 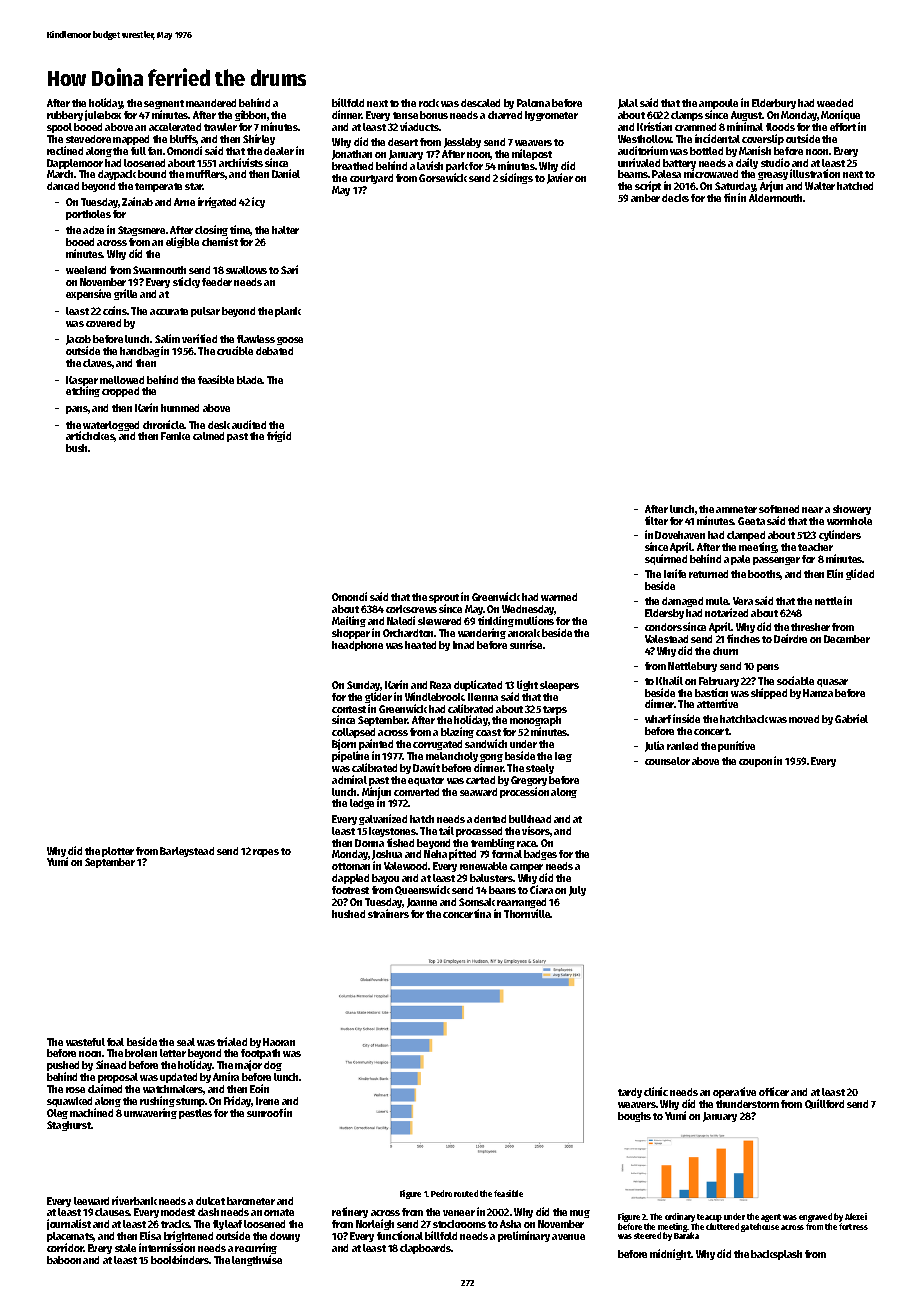 I want to click on thresher, so click(x=810, y=627).
